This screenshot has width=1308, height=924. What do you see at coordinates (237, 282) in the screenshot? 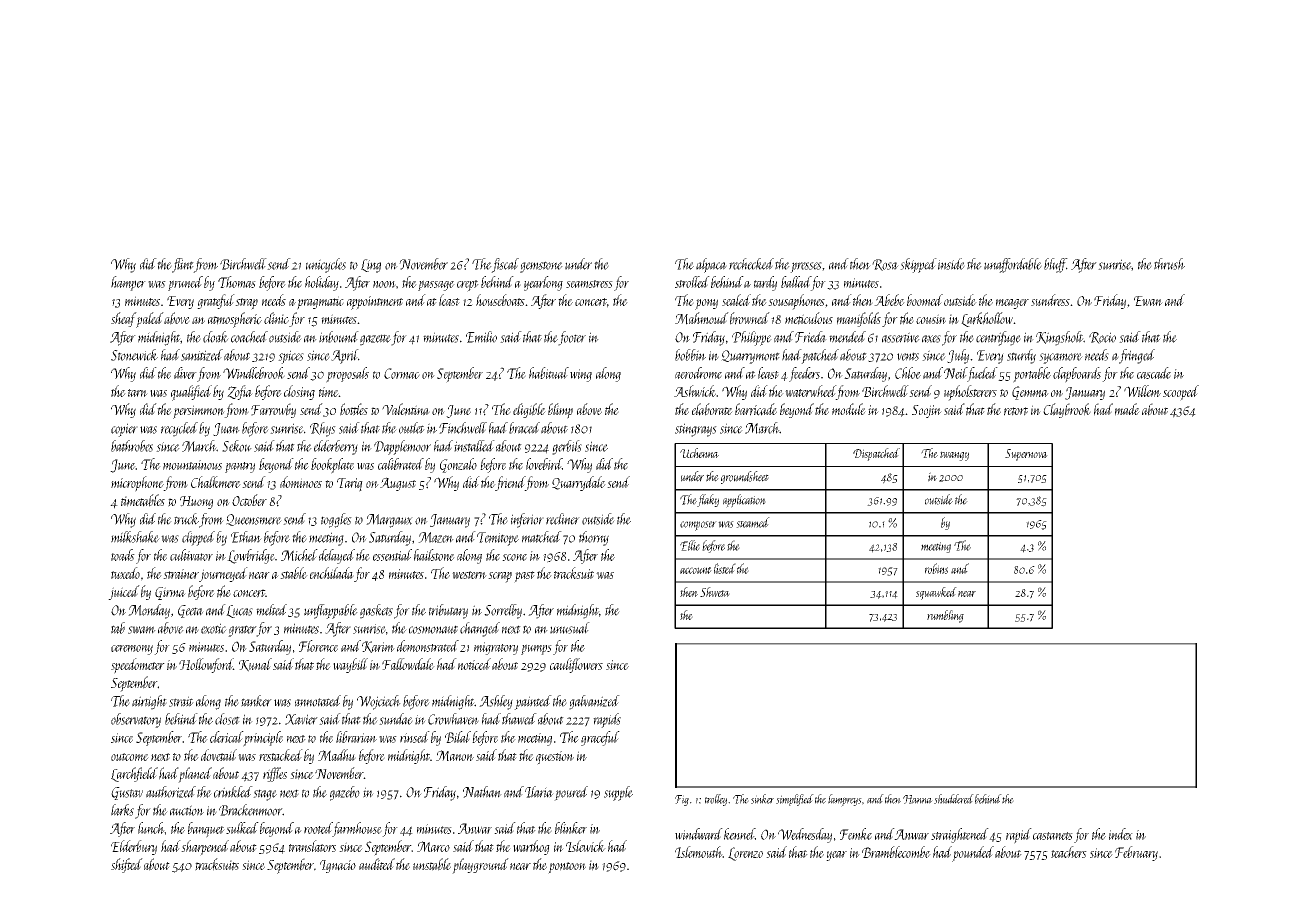
I see `Thomas` at bounding box center [237, 282].
